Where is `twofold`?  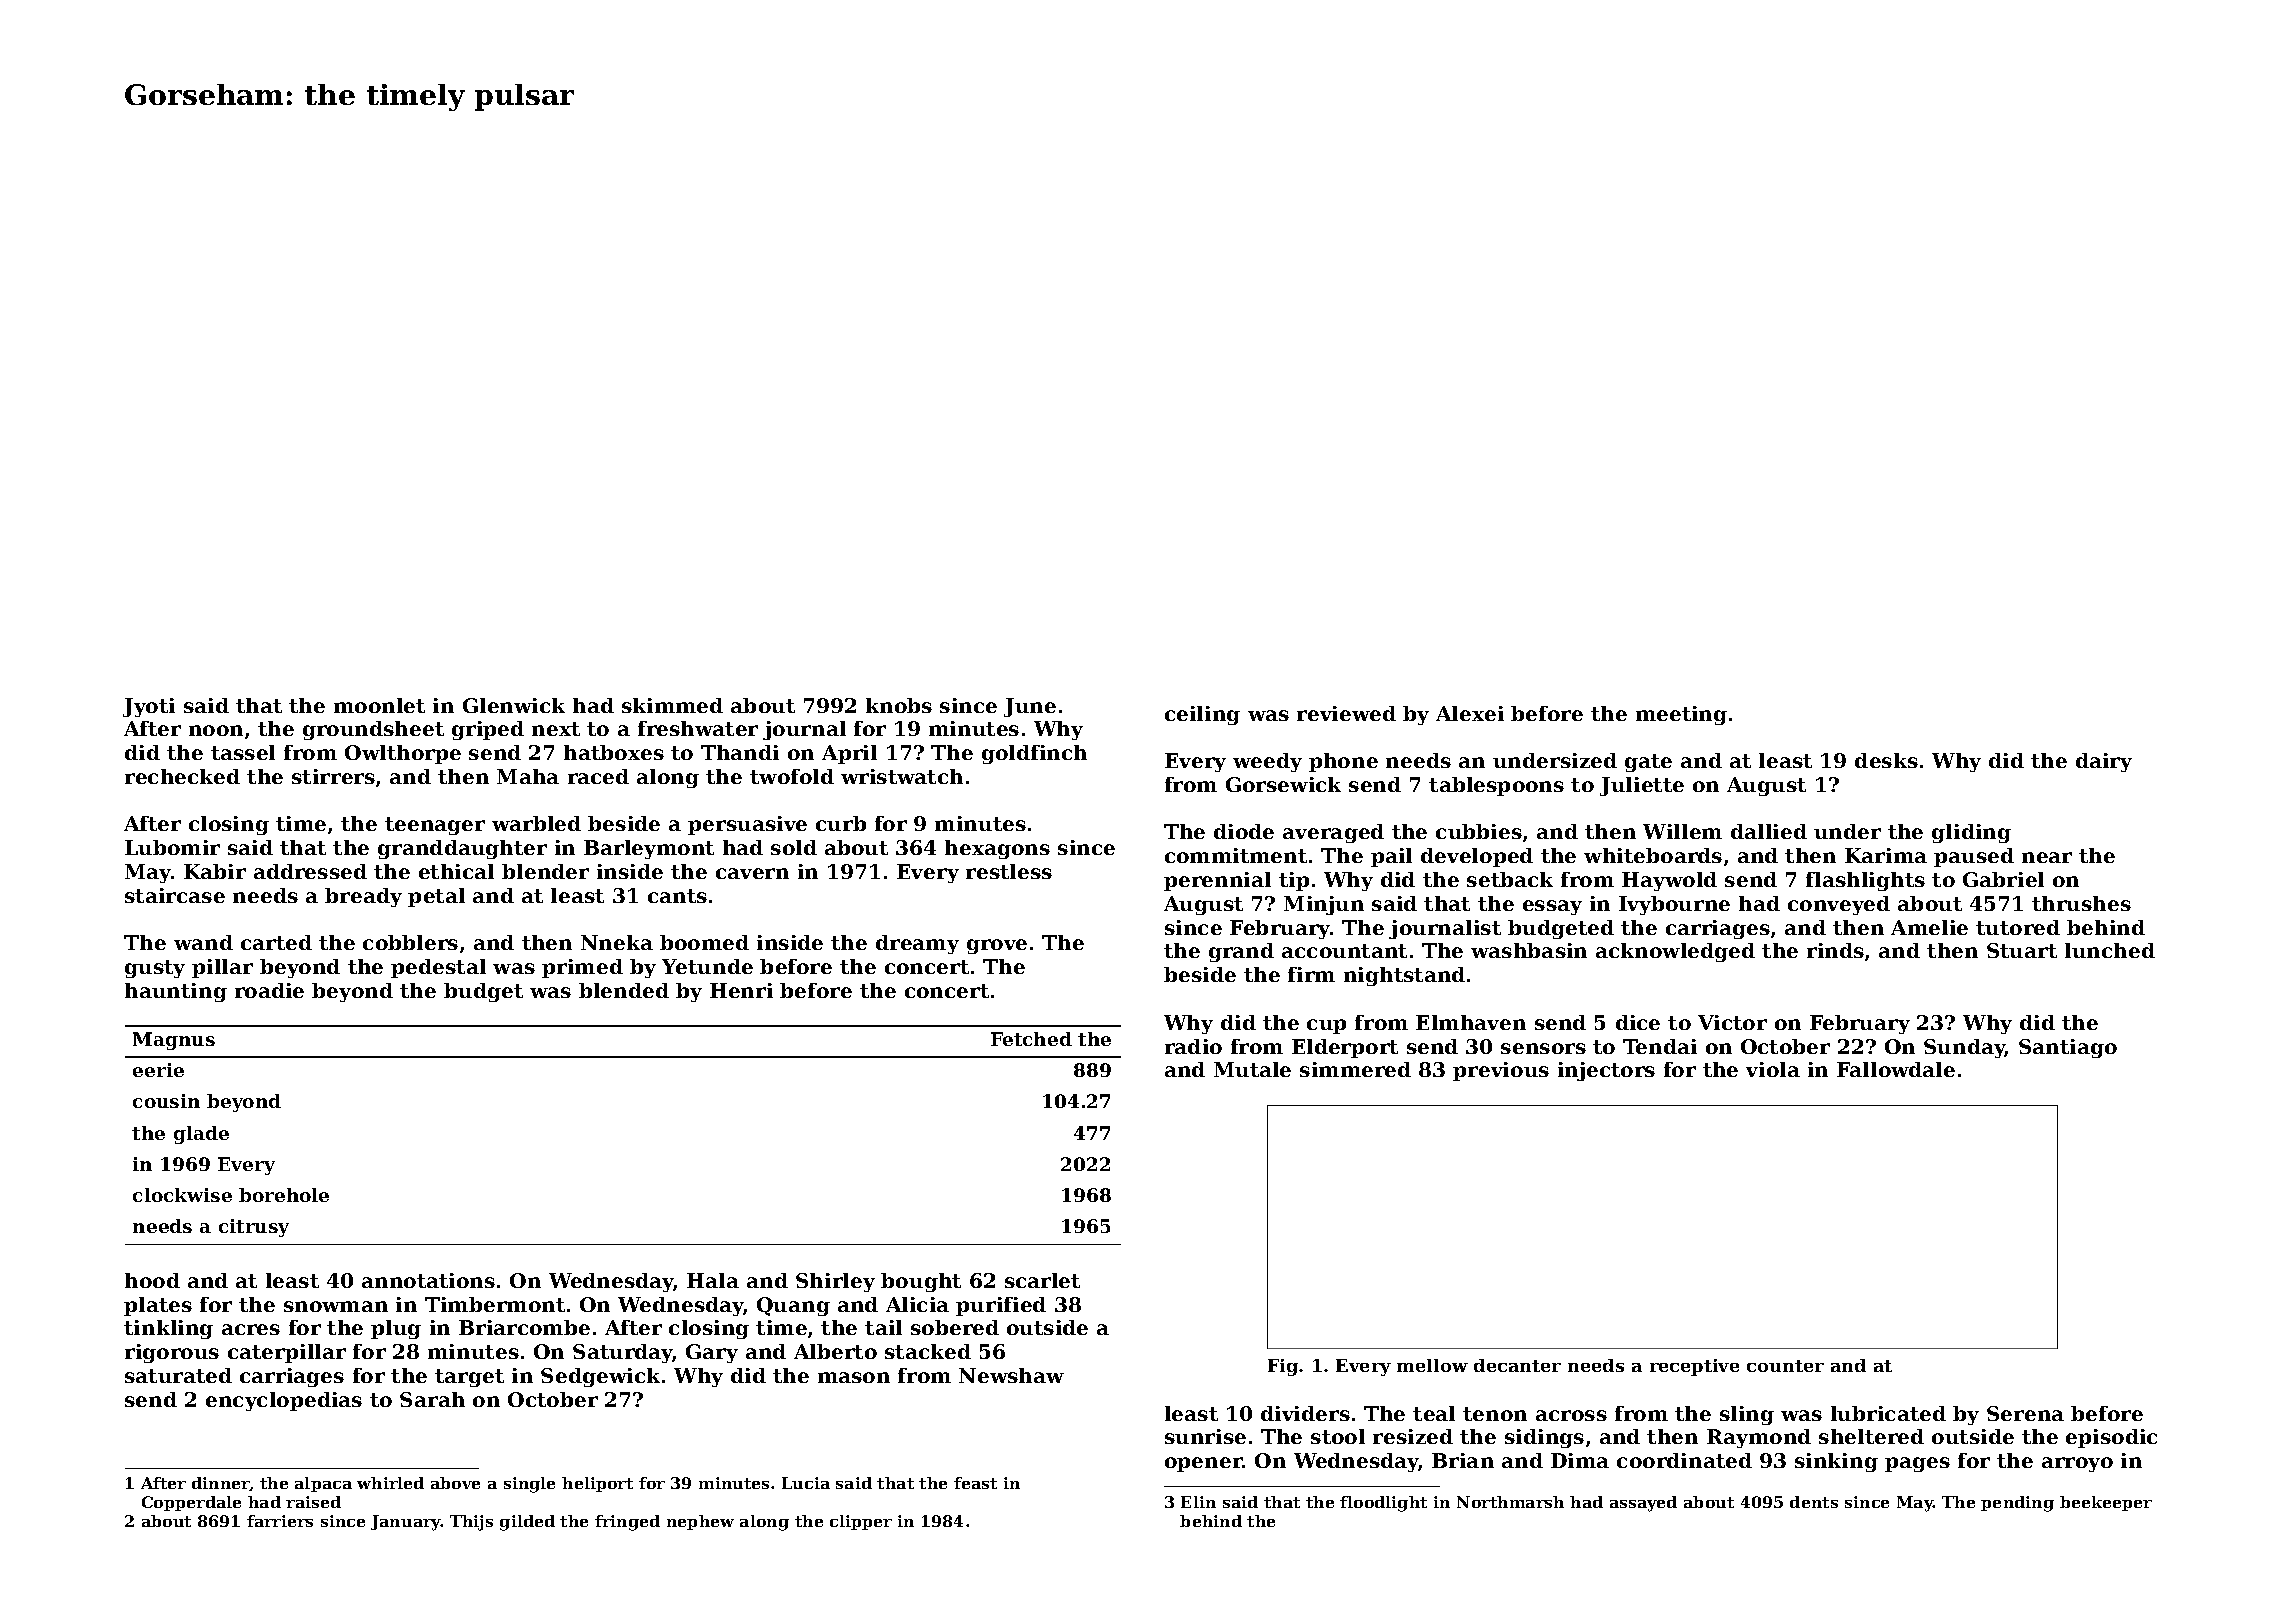
twofold is located at coordinates (792, 776).
